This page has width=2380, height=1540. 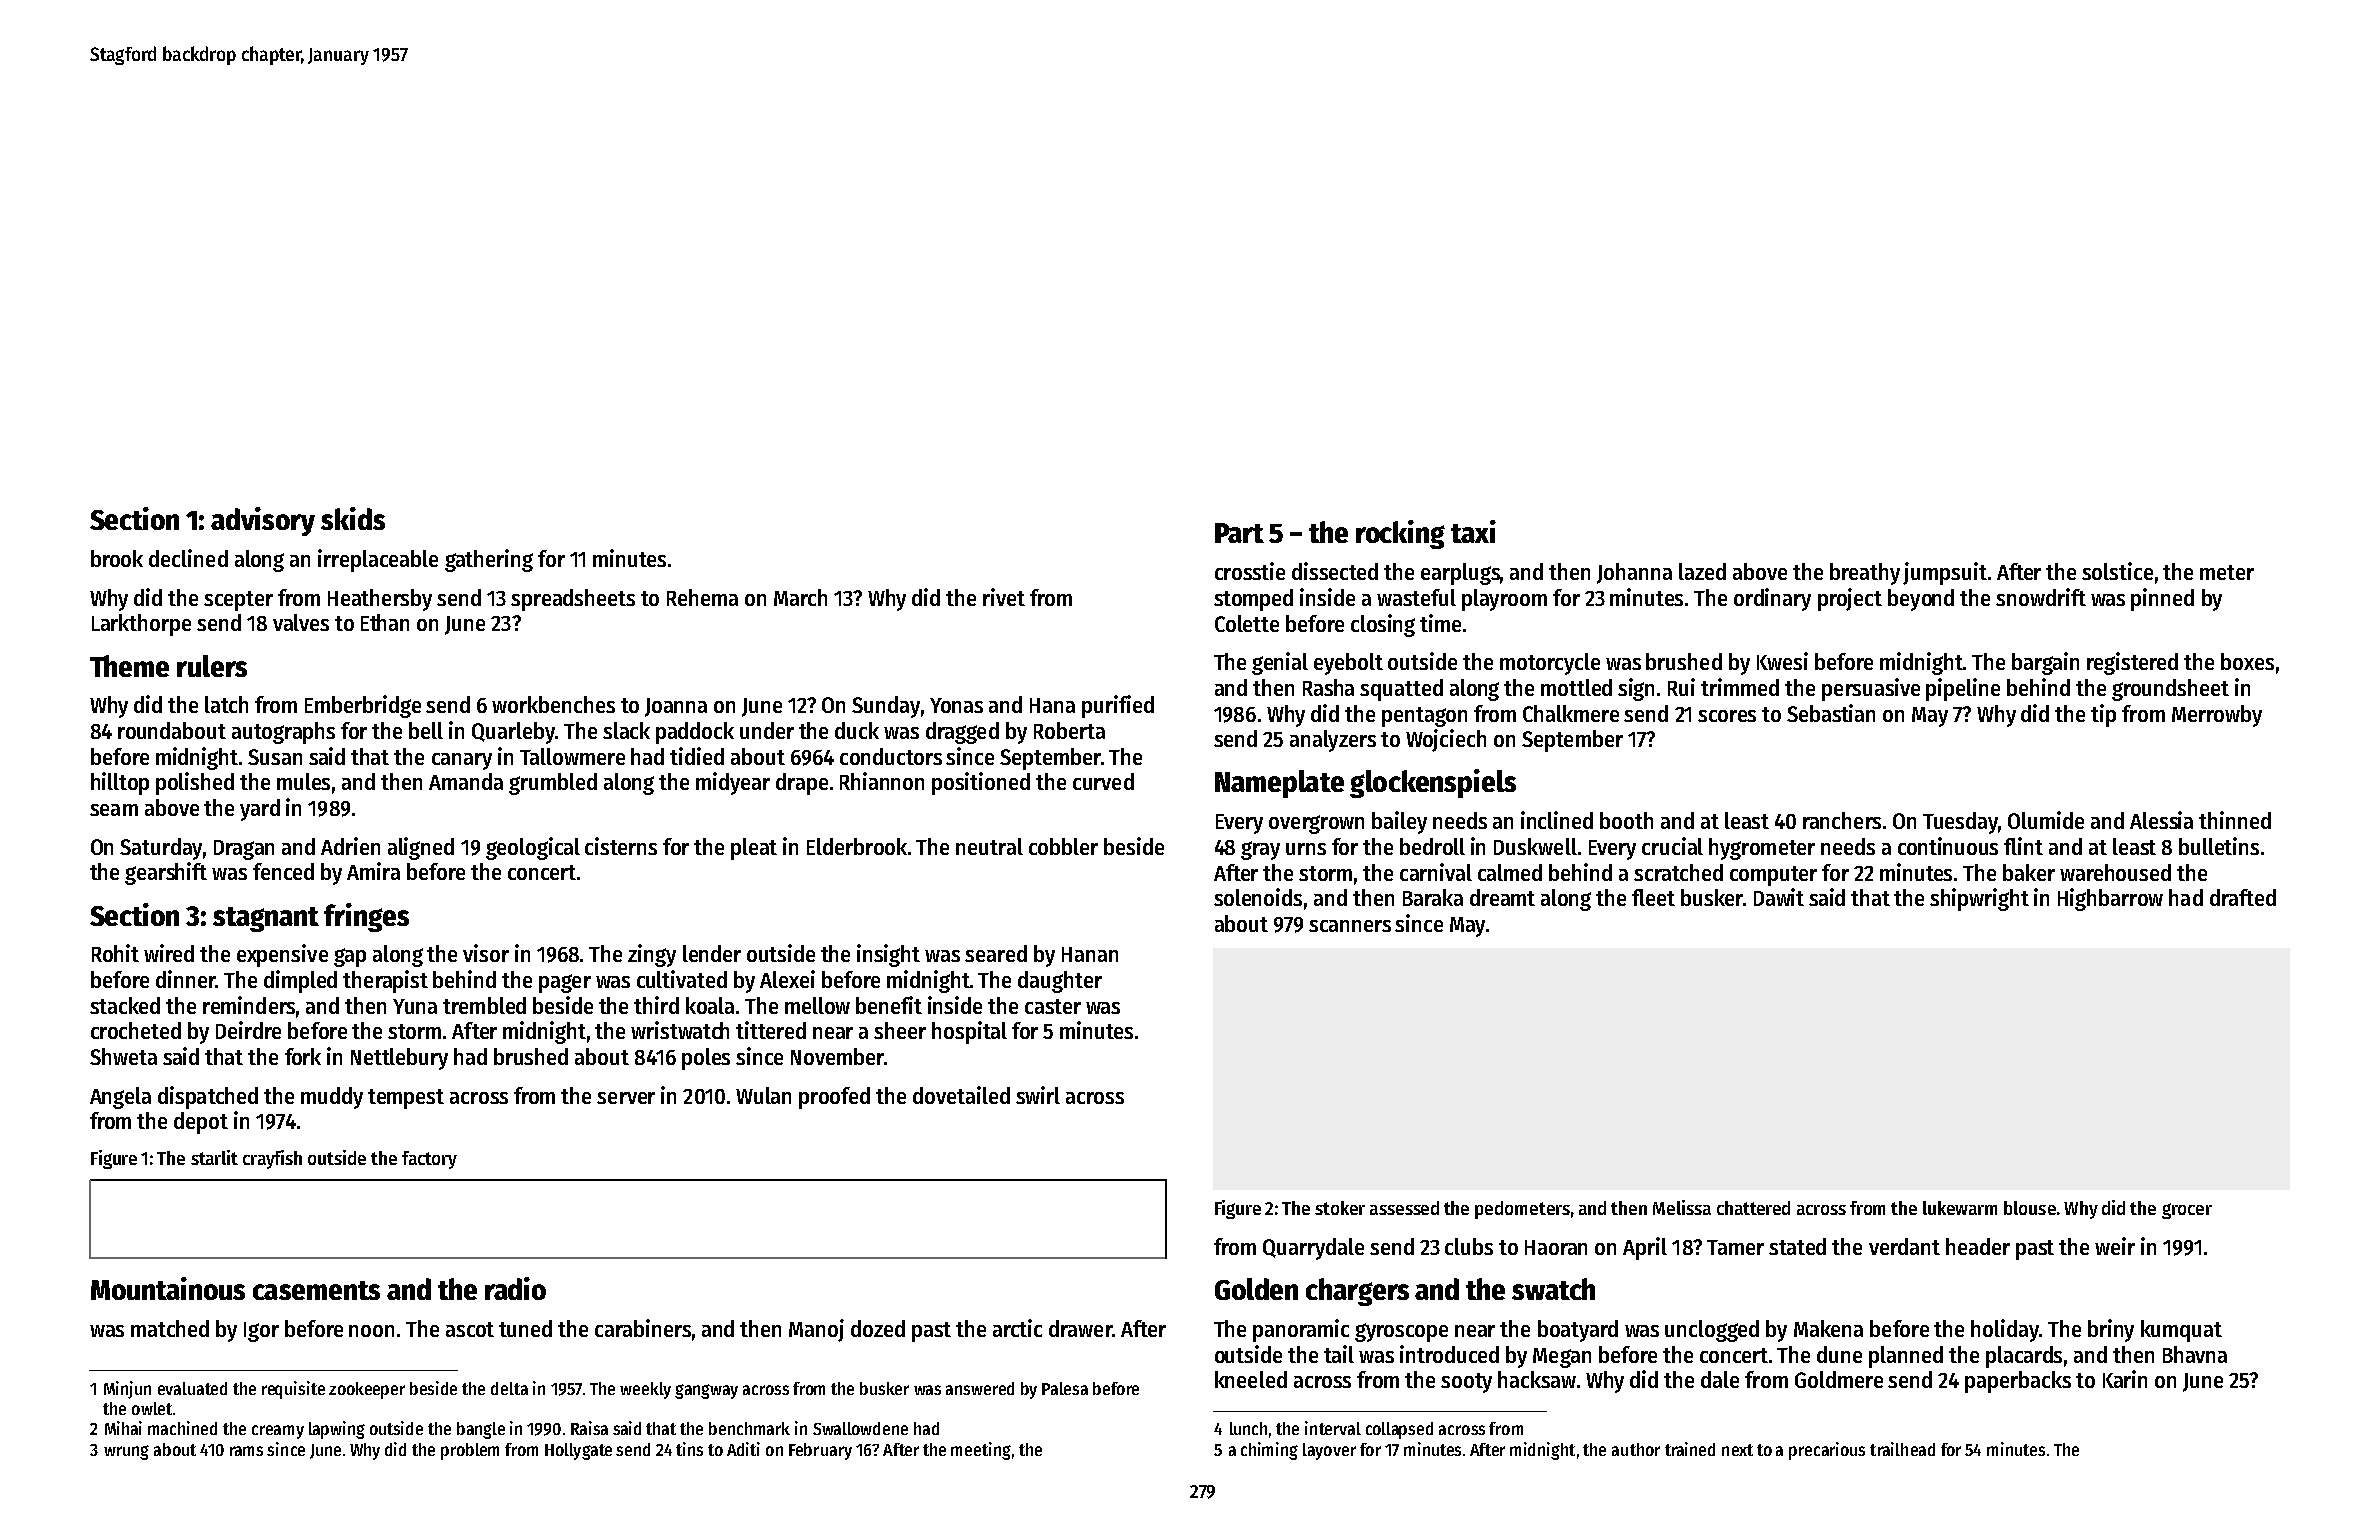 I want to click on scepter, so click(x=238, y=601).
